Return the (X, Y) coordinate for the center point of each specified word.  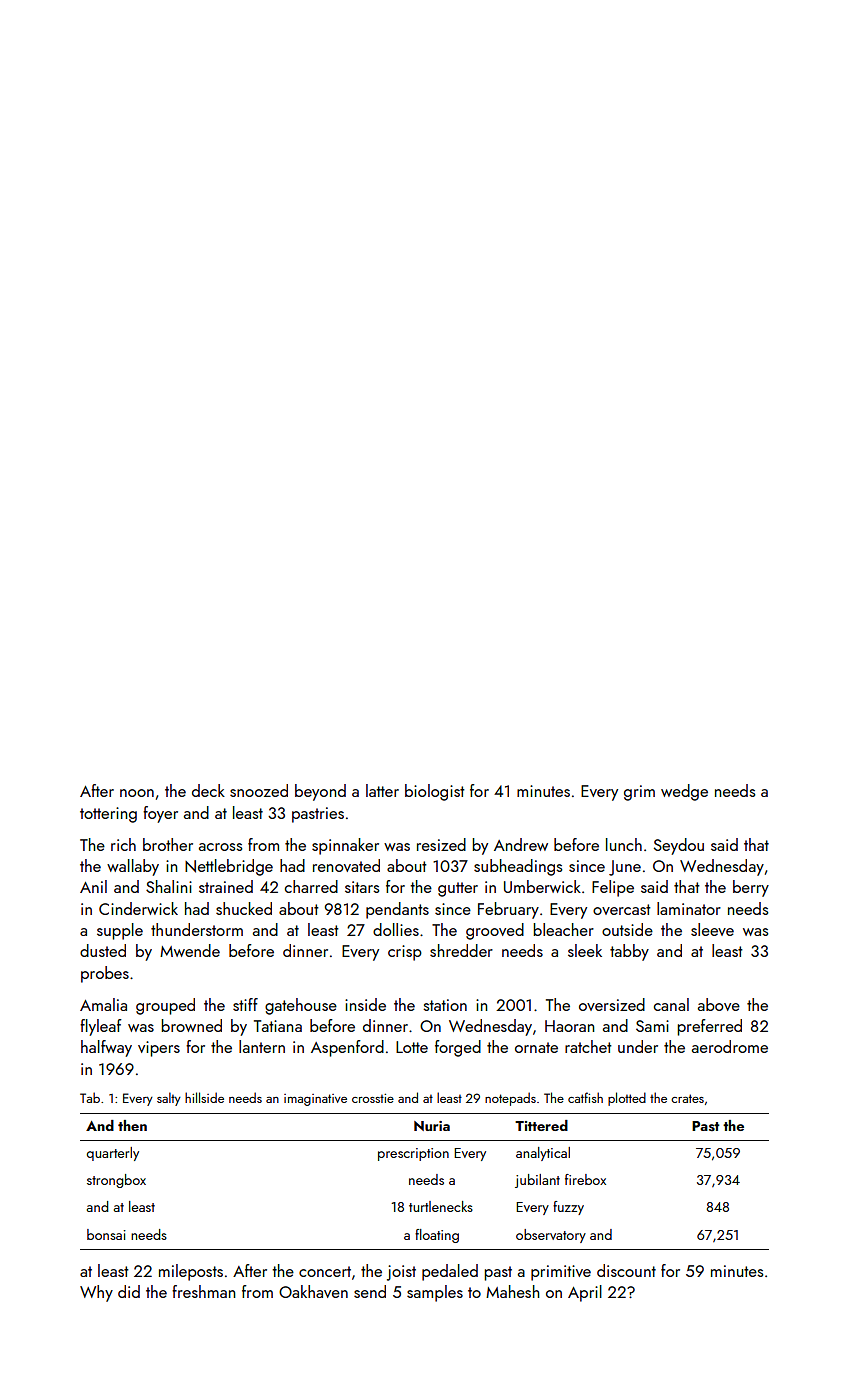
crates (687, 1098)
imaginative (315, 1100)
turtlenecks (441, 1206)
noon (137, 793)
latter (382, 790)
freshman (203, 1291)
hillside (204, 1097)
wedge (684, 792)
